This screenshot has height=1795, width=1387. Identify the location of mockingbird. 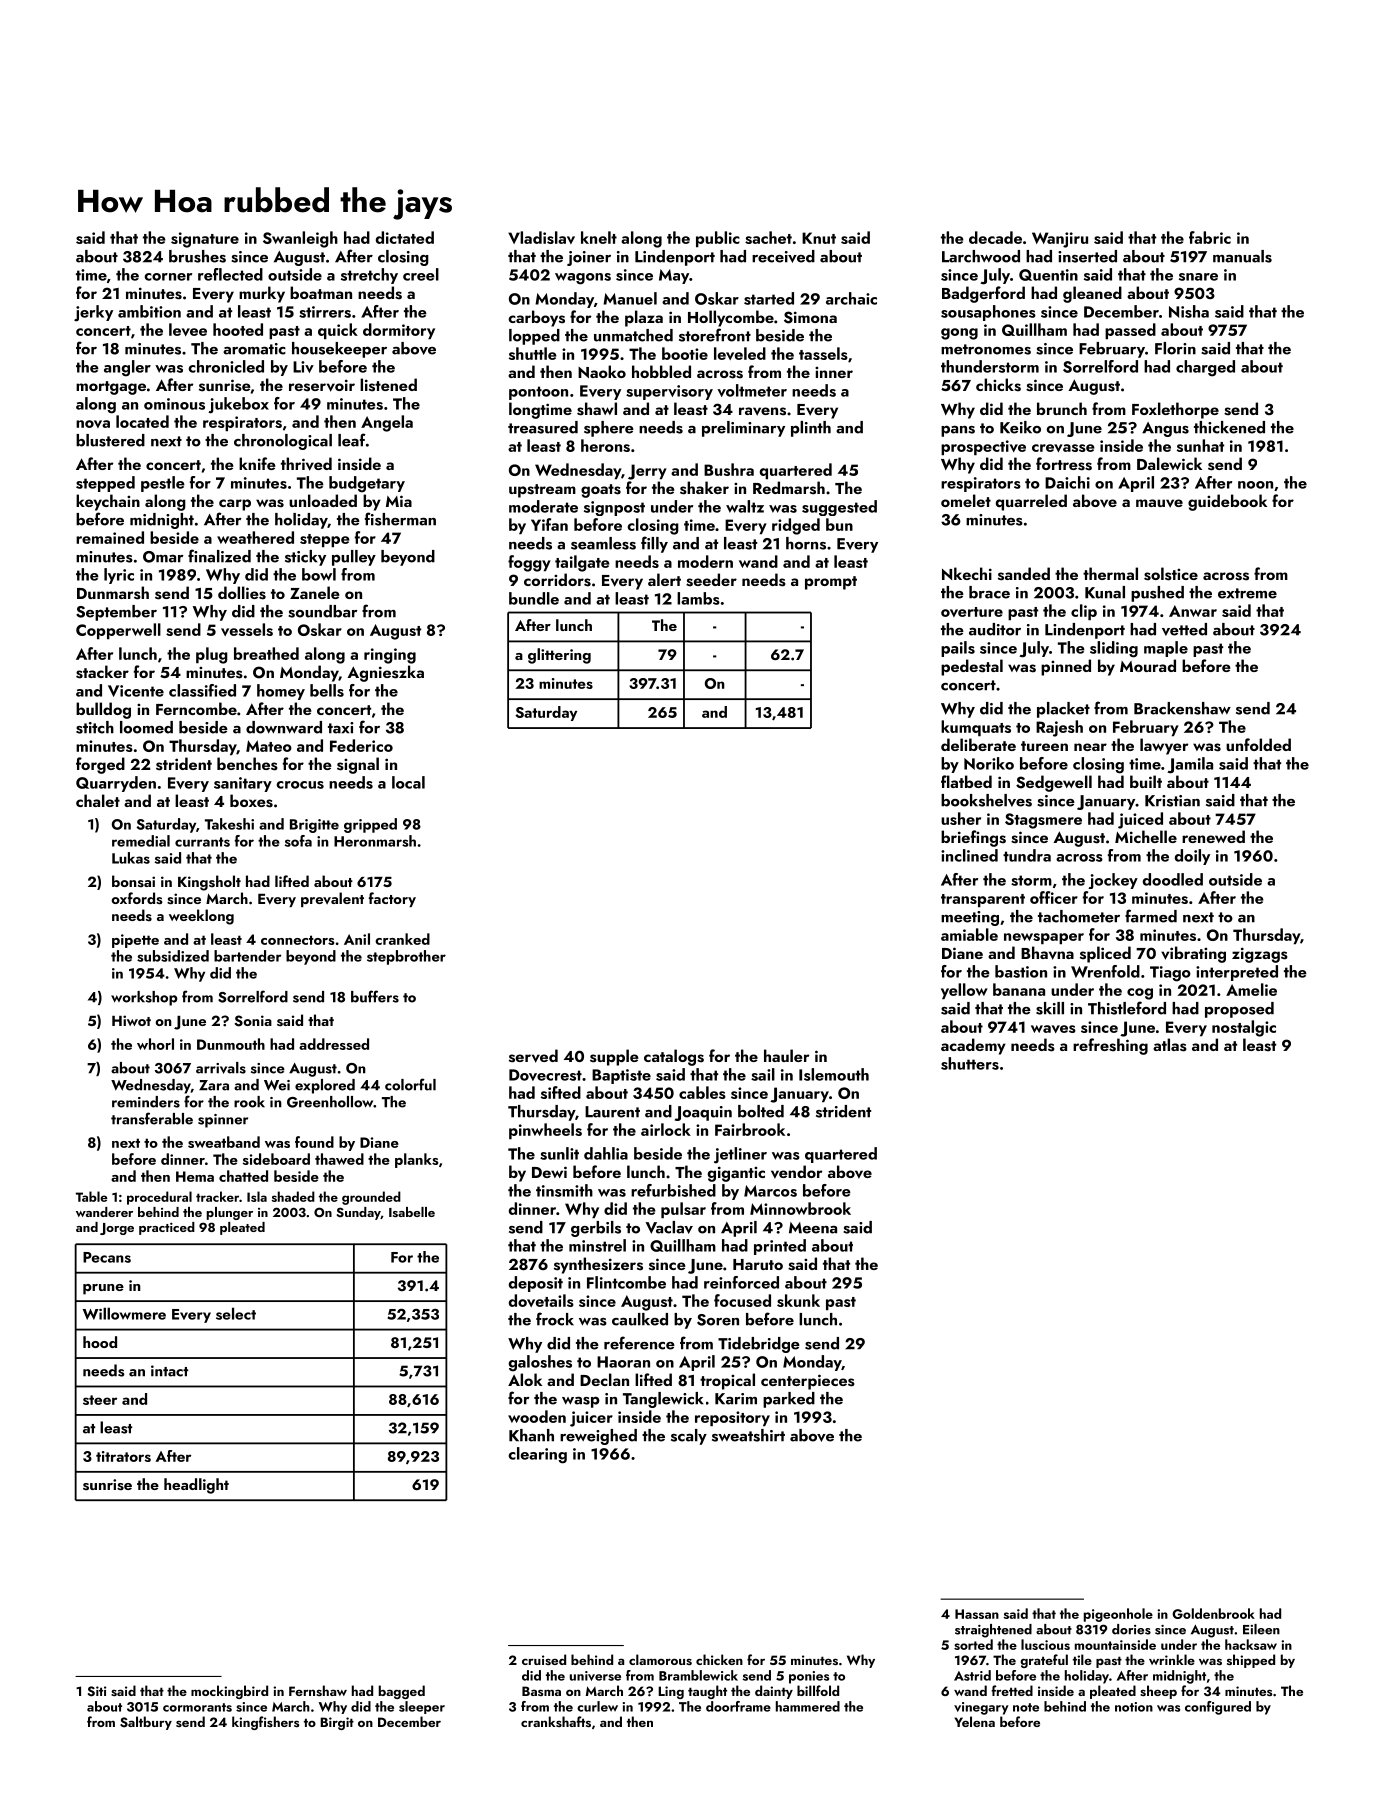
(229, 1692).
